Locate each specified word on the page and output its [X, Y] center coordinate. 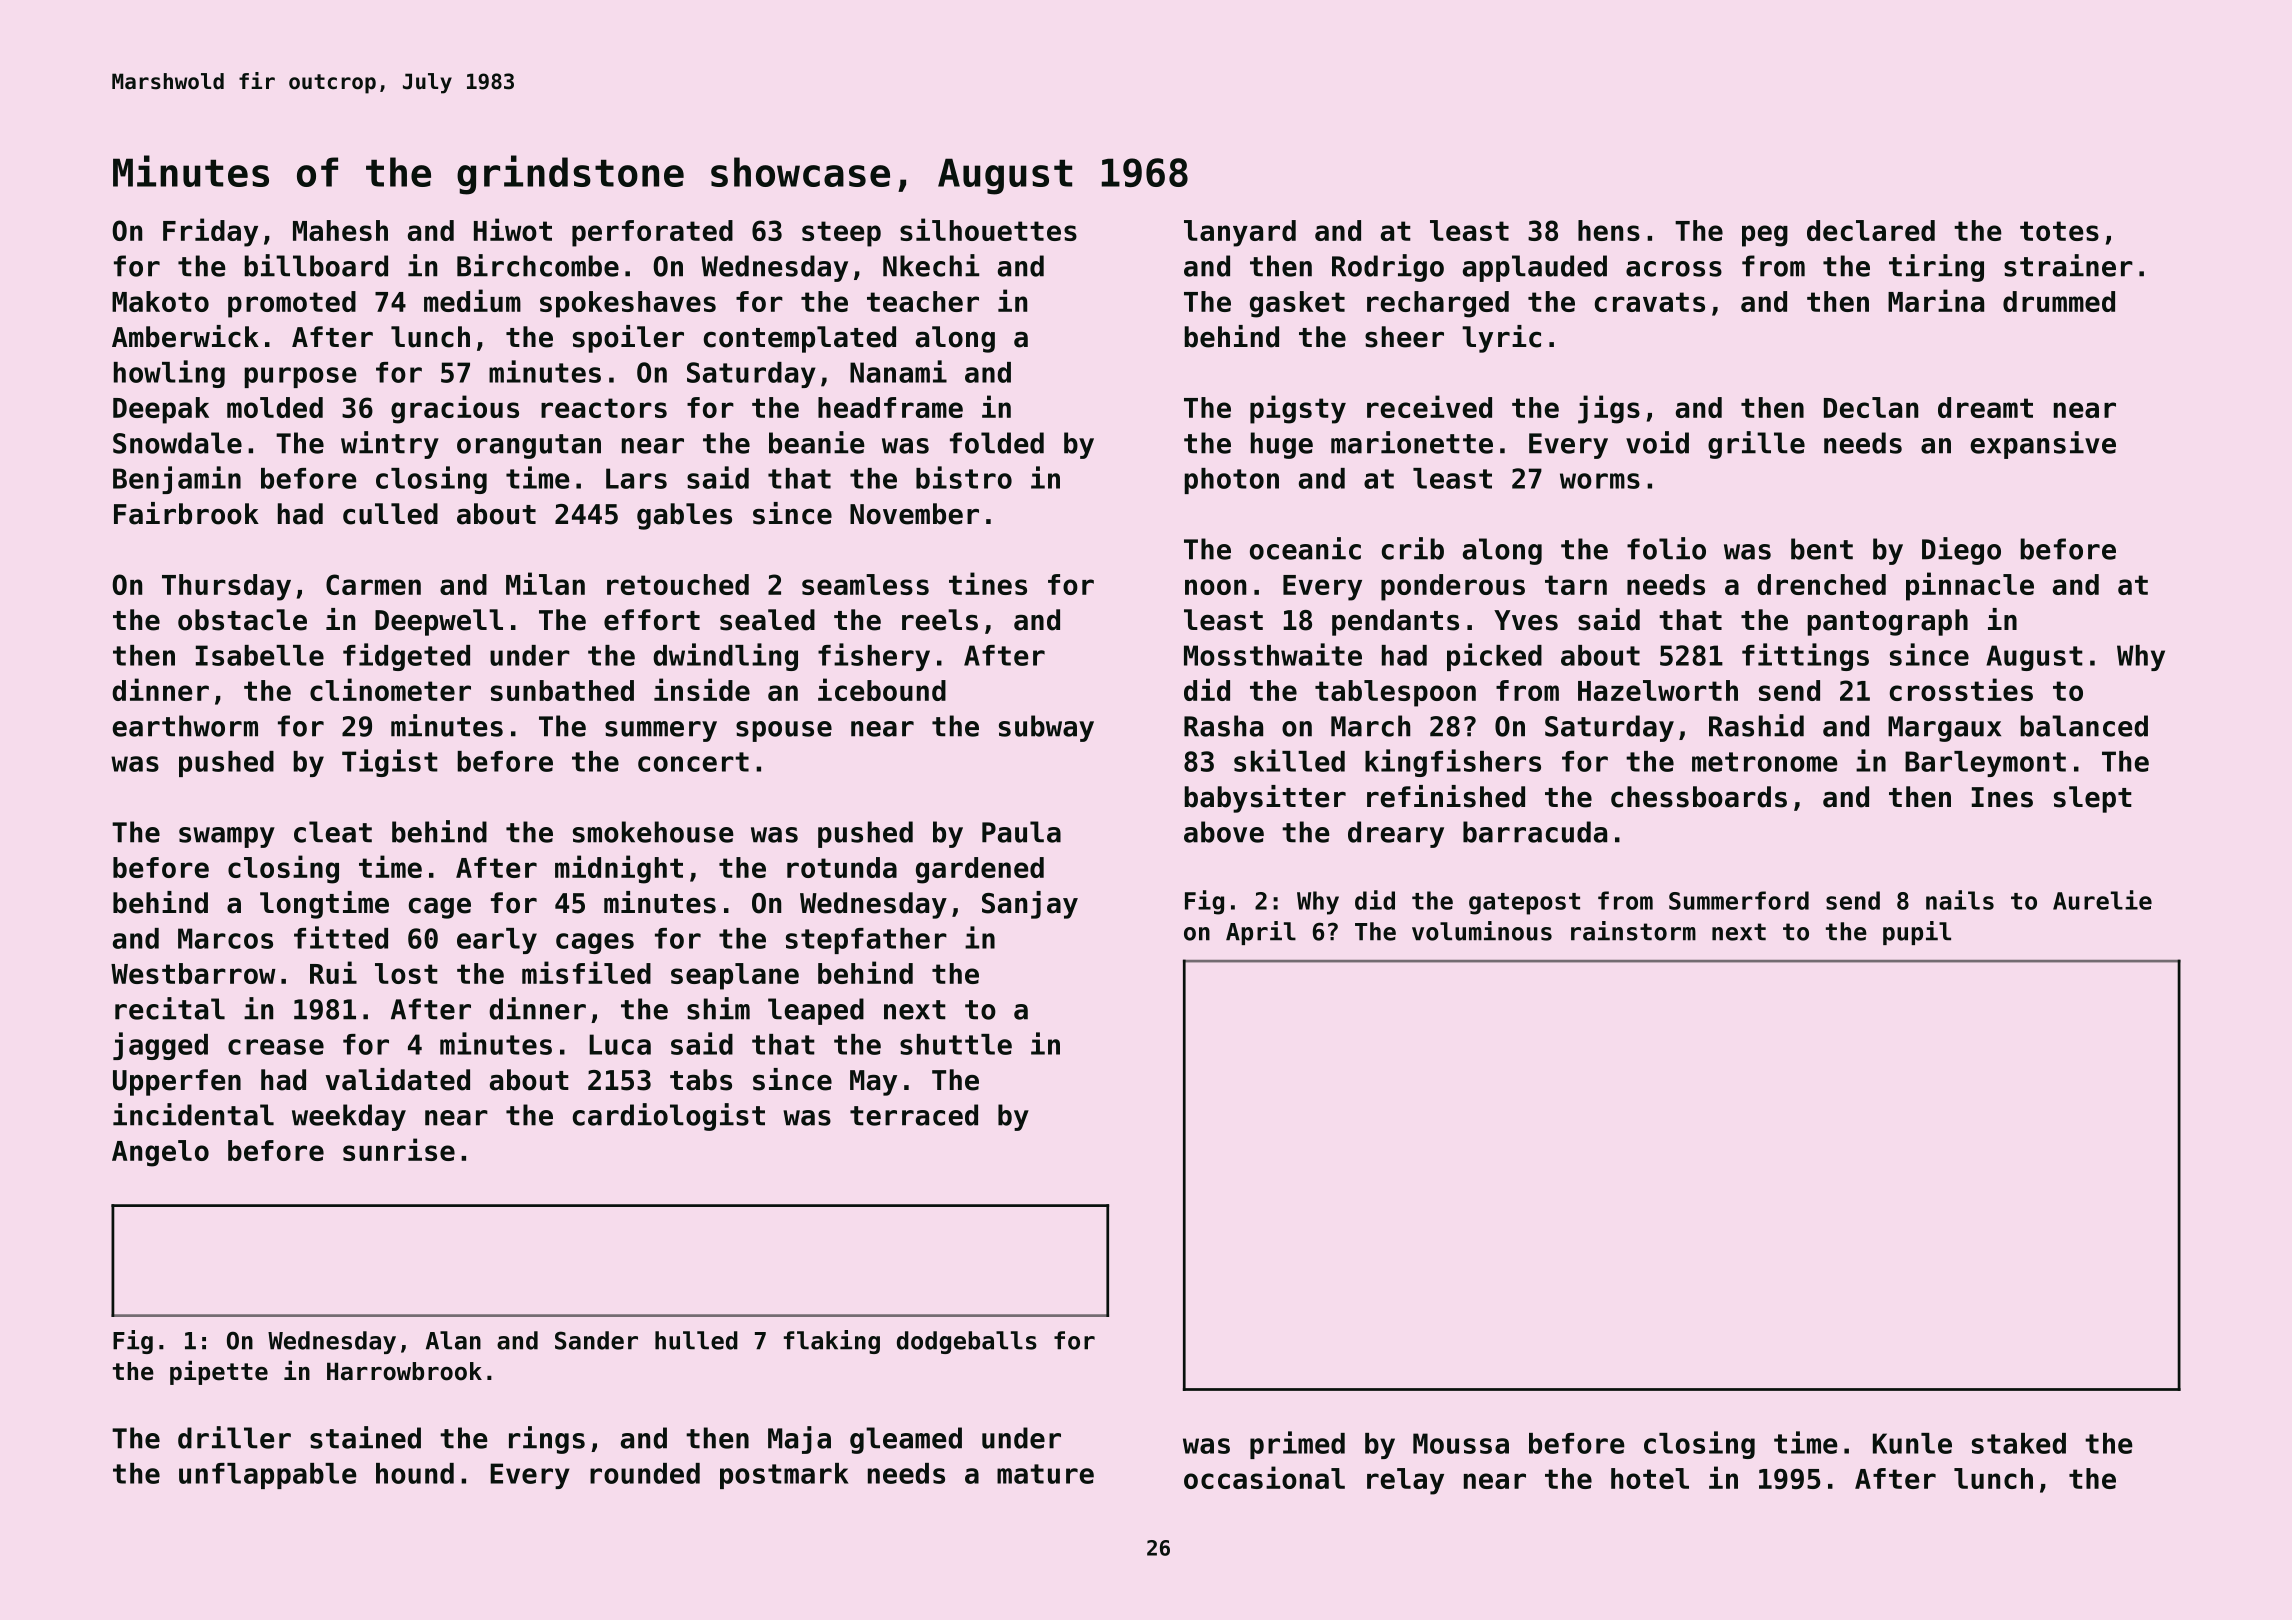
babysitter [1265, 799]
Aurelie [2102, 900]
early [497, 941]
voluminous [1482, 931]
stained [365, 1437]
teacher [923, 301]
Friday [210, 232]
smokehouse [653, 832]
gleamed [906, 1440]
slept [2093, 799]
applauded [1535, 268]
